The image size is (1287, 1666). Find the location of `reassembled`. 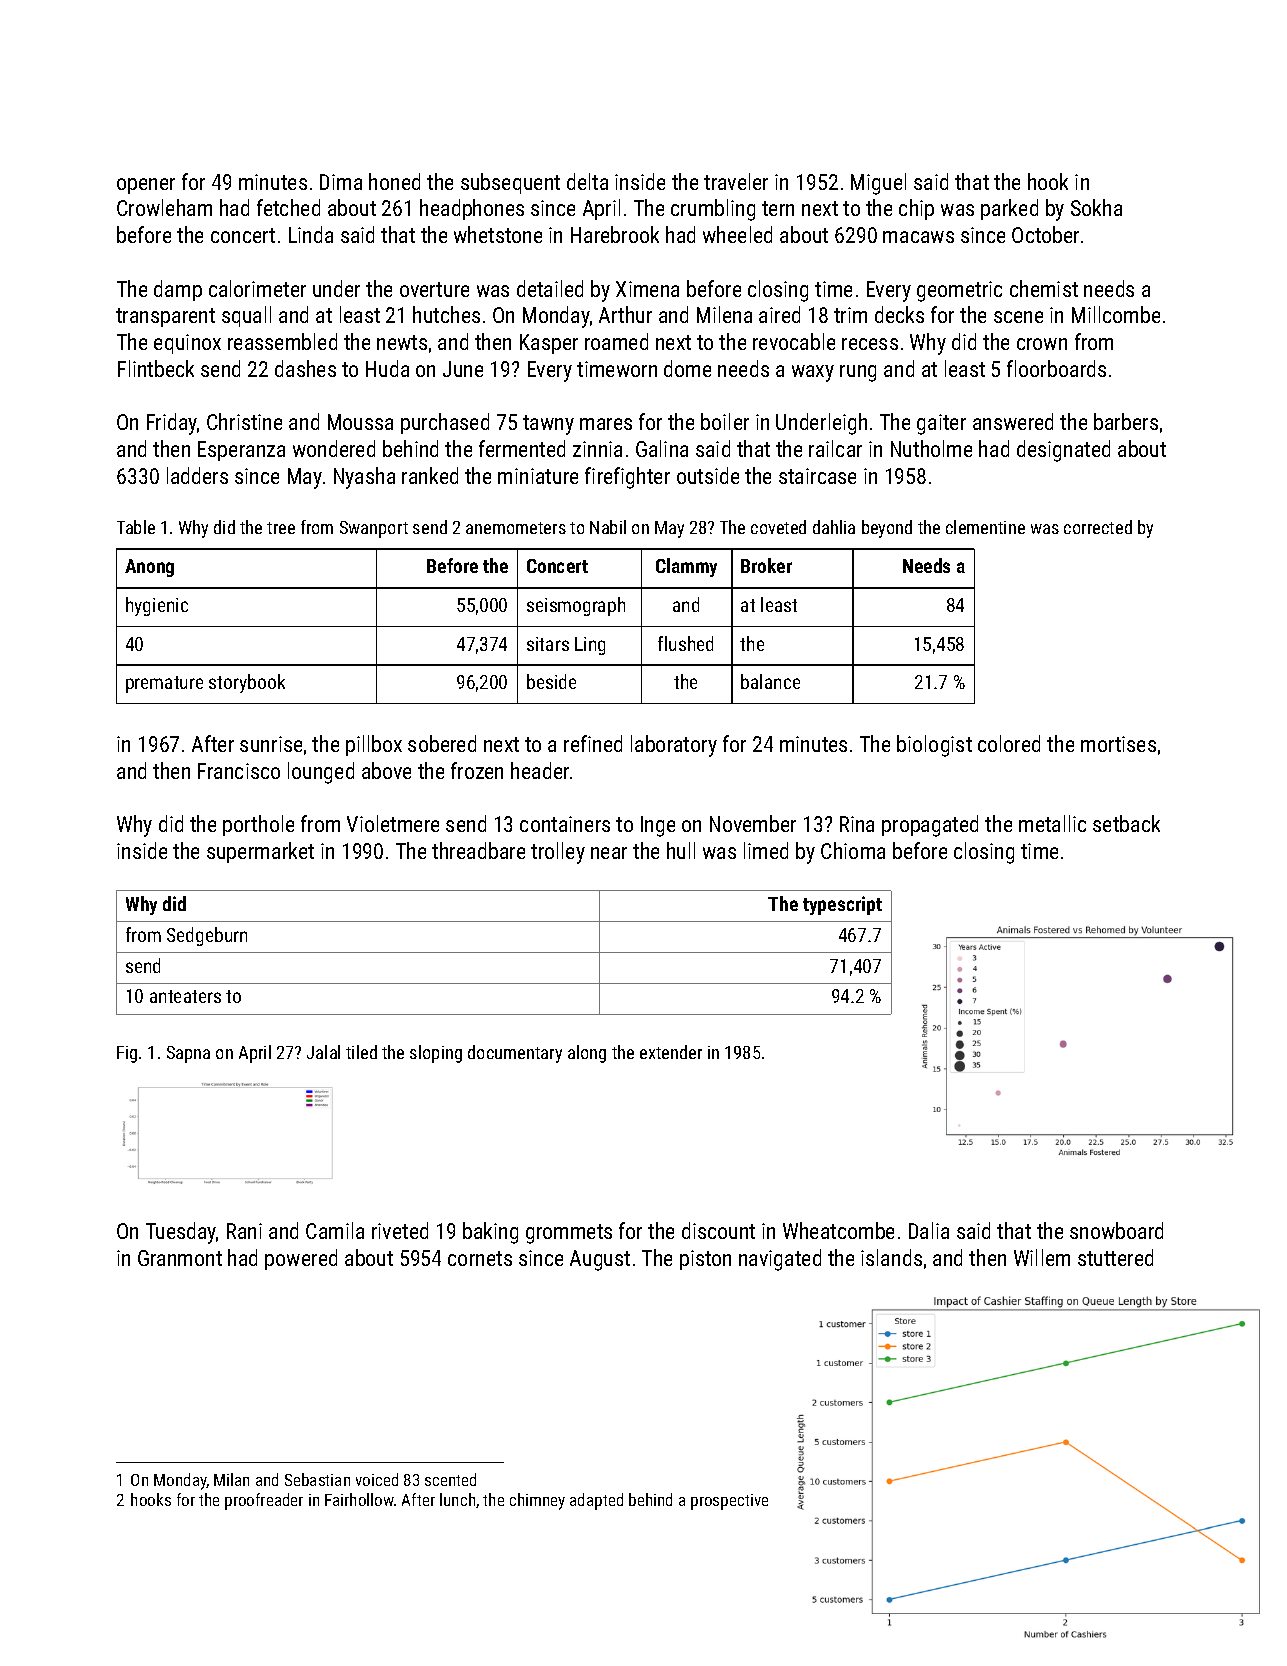

reassembled is located at coordinates (282, 341).
